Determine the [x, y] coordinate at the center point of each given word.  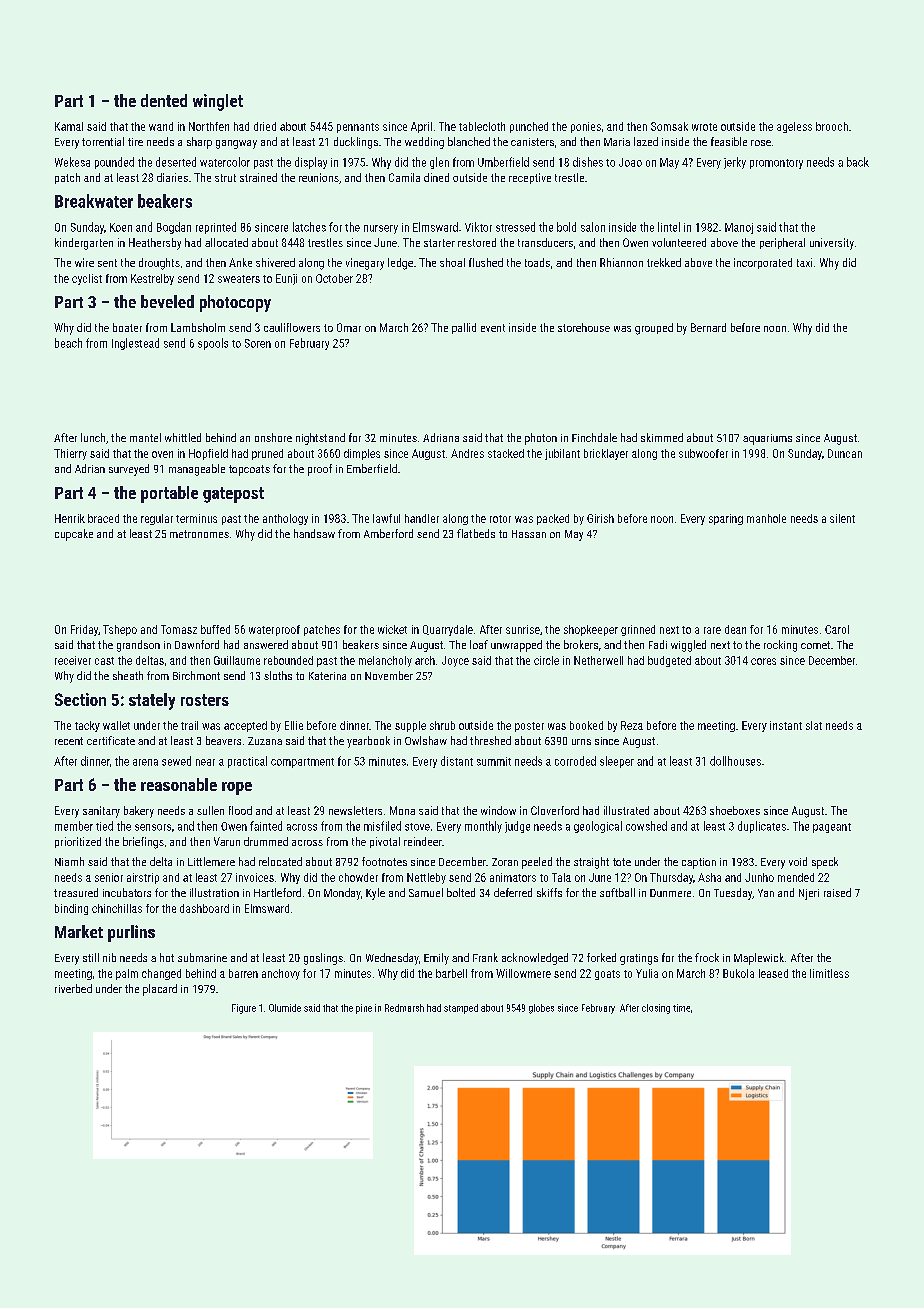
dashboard [204, 908]
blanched [469, 141]
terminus [196, 518]
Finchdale [594, 437]
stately [152, 701]
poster [529, 727]
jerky [735, 163]
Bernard [708, 327]
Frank [485, 957]
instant [786, 725]
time [681, 1008]
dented [164, 100]
